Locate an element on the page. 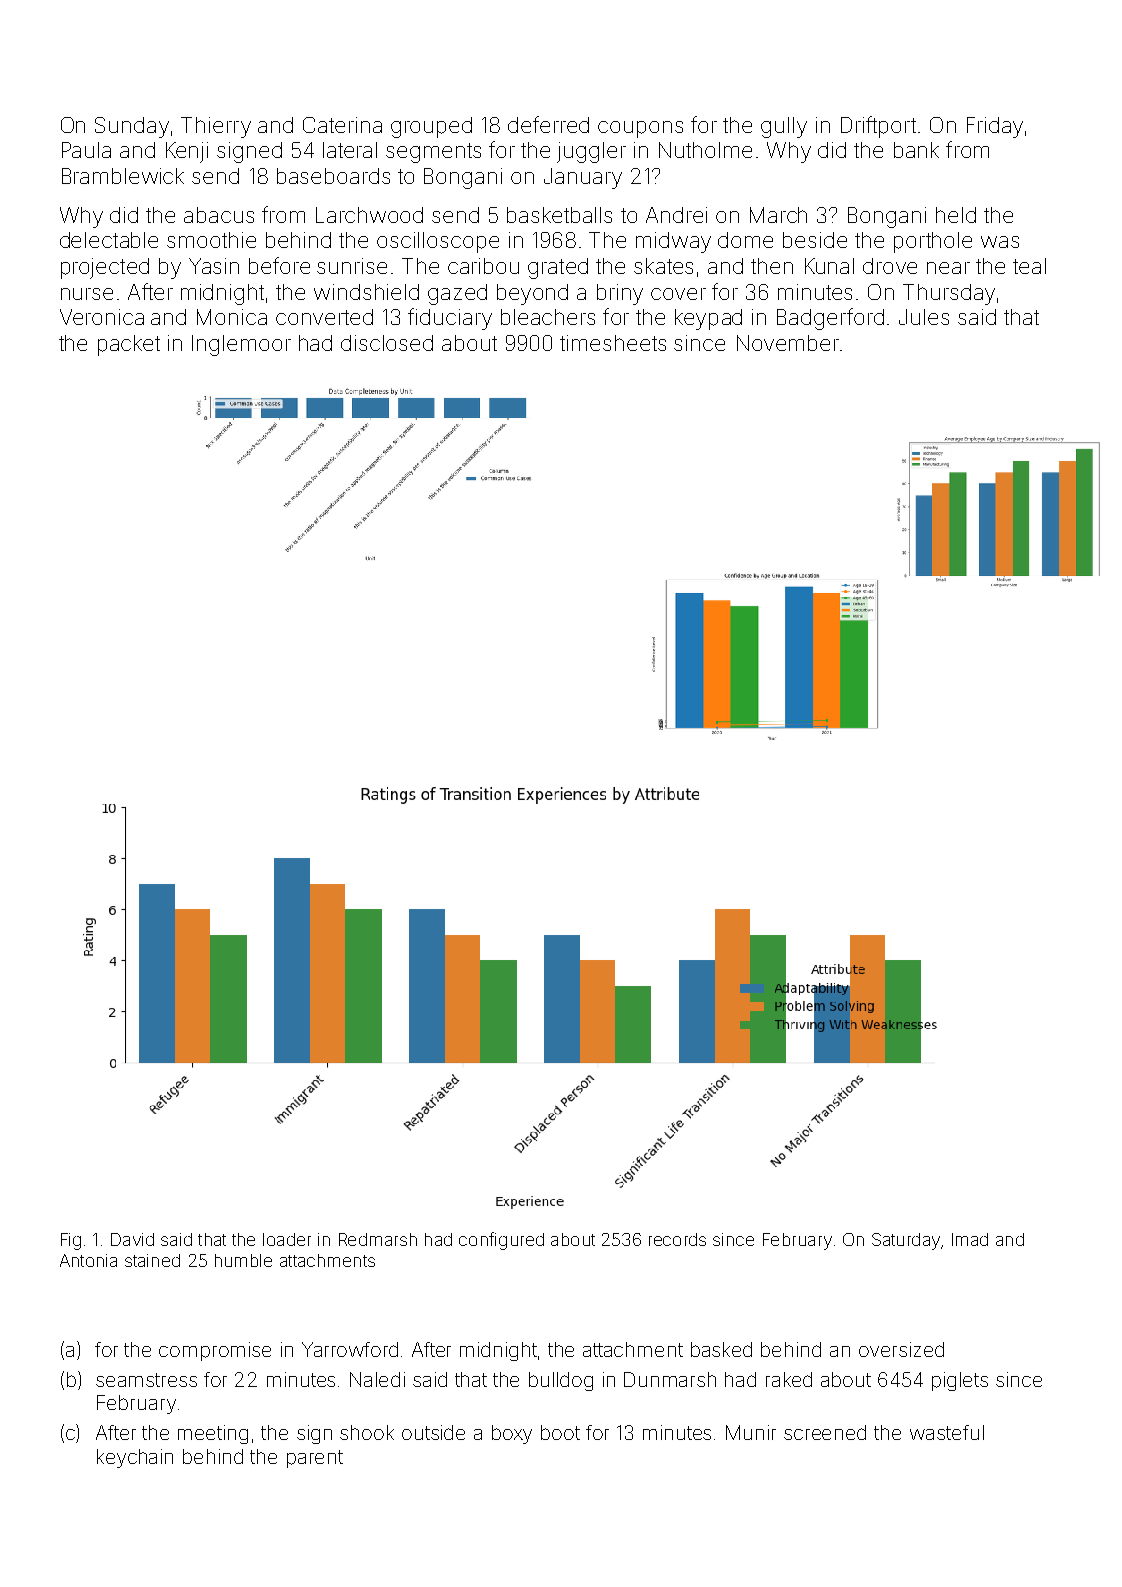 The image size is (1122, 1587). Caterina is located at coordinates (342, 125).
